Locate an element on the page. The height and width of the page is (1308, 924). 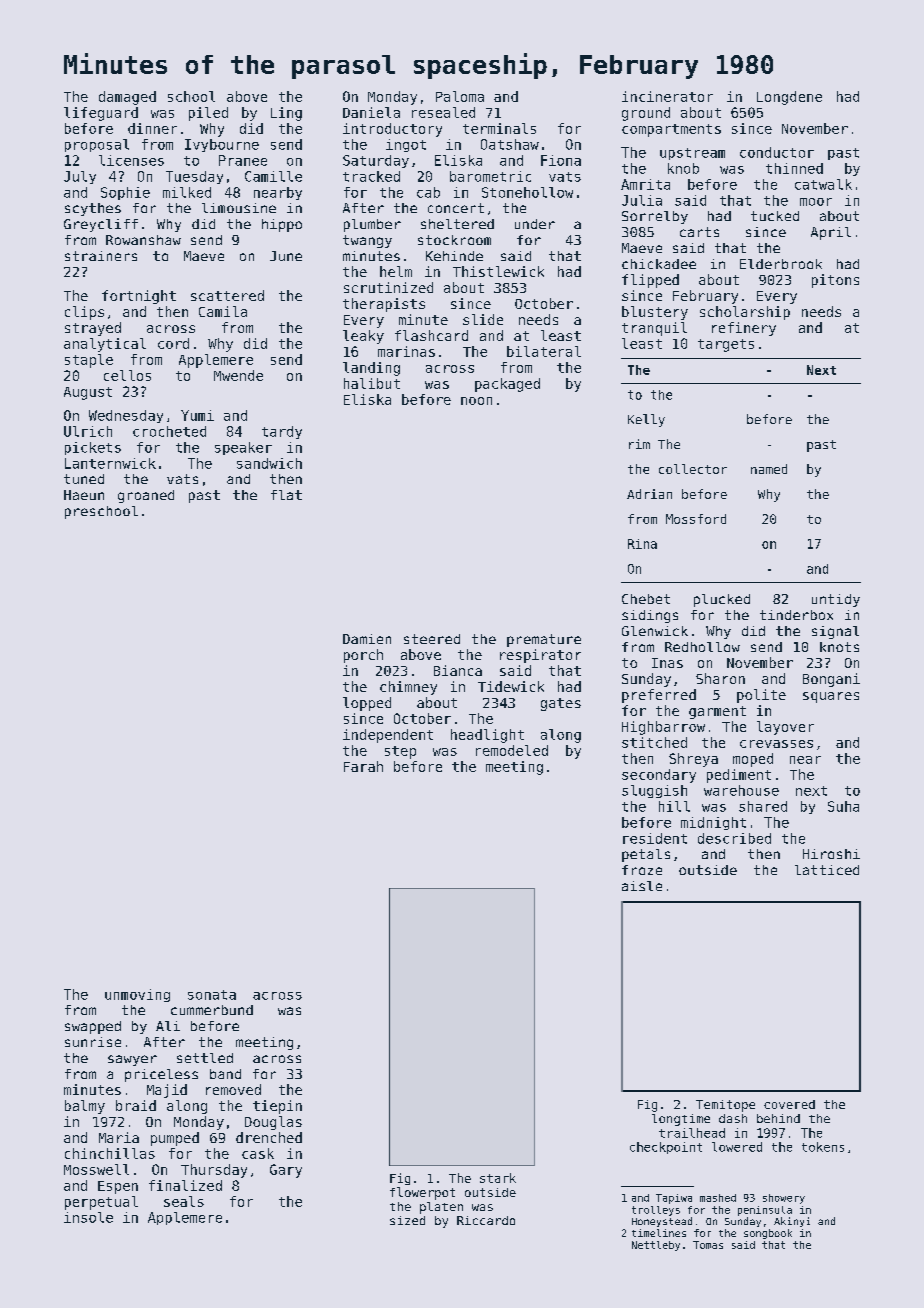
Nettleby is located at coordinates (656, 1246).
